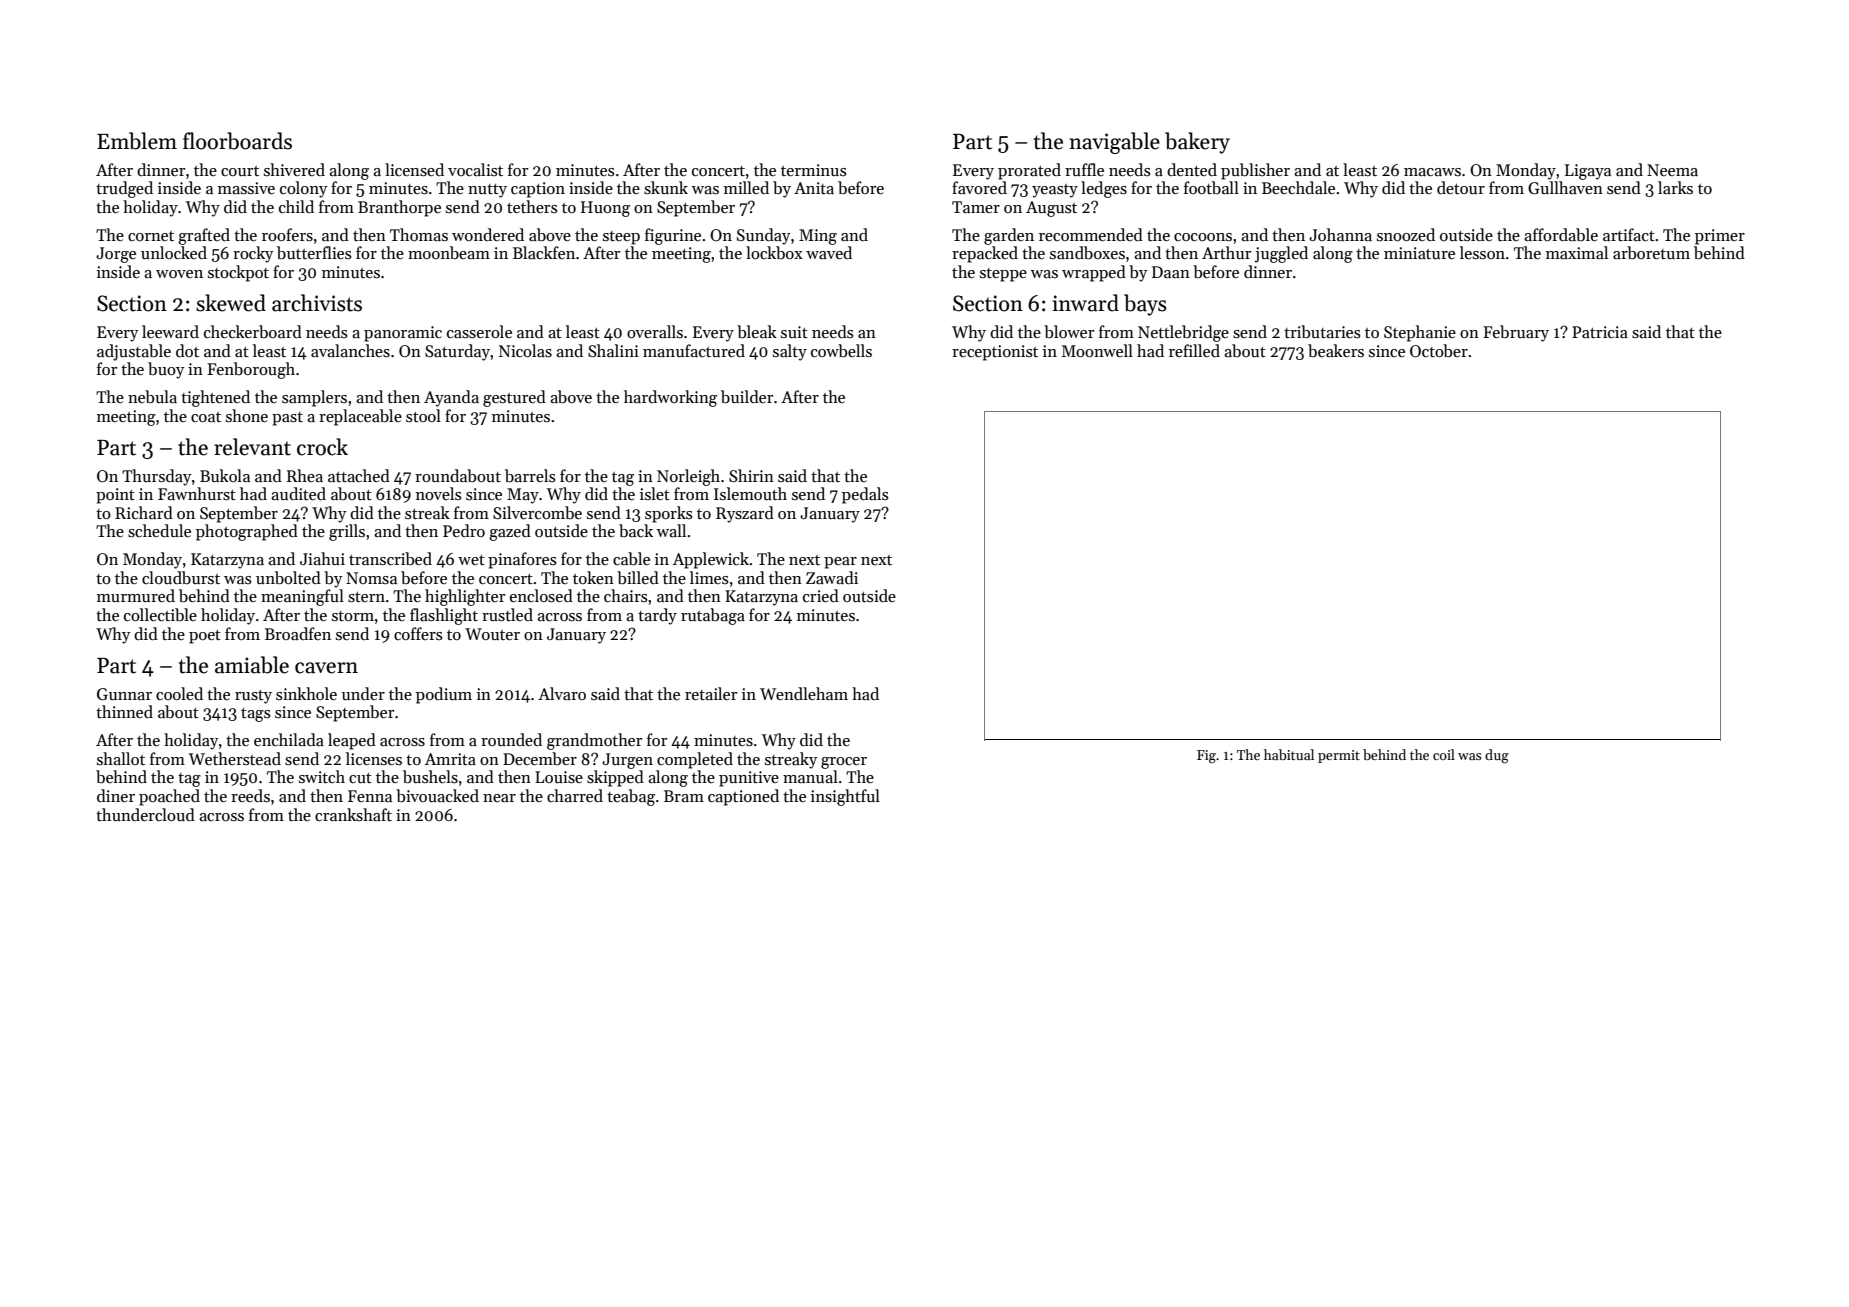 The height and width of the screenshot is (1307, 1849). I want to click on favored, so click(979, 187).
